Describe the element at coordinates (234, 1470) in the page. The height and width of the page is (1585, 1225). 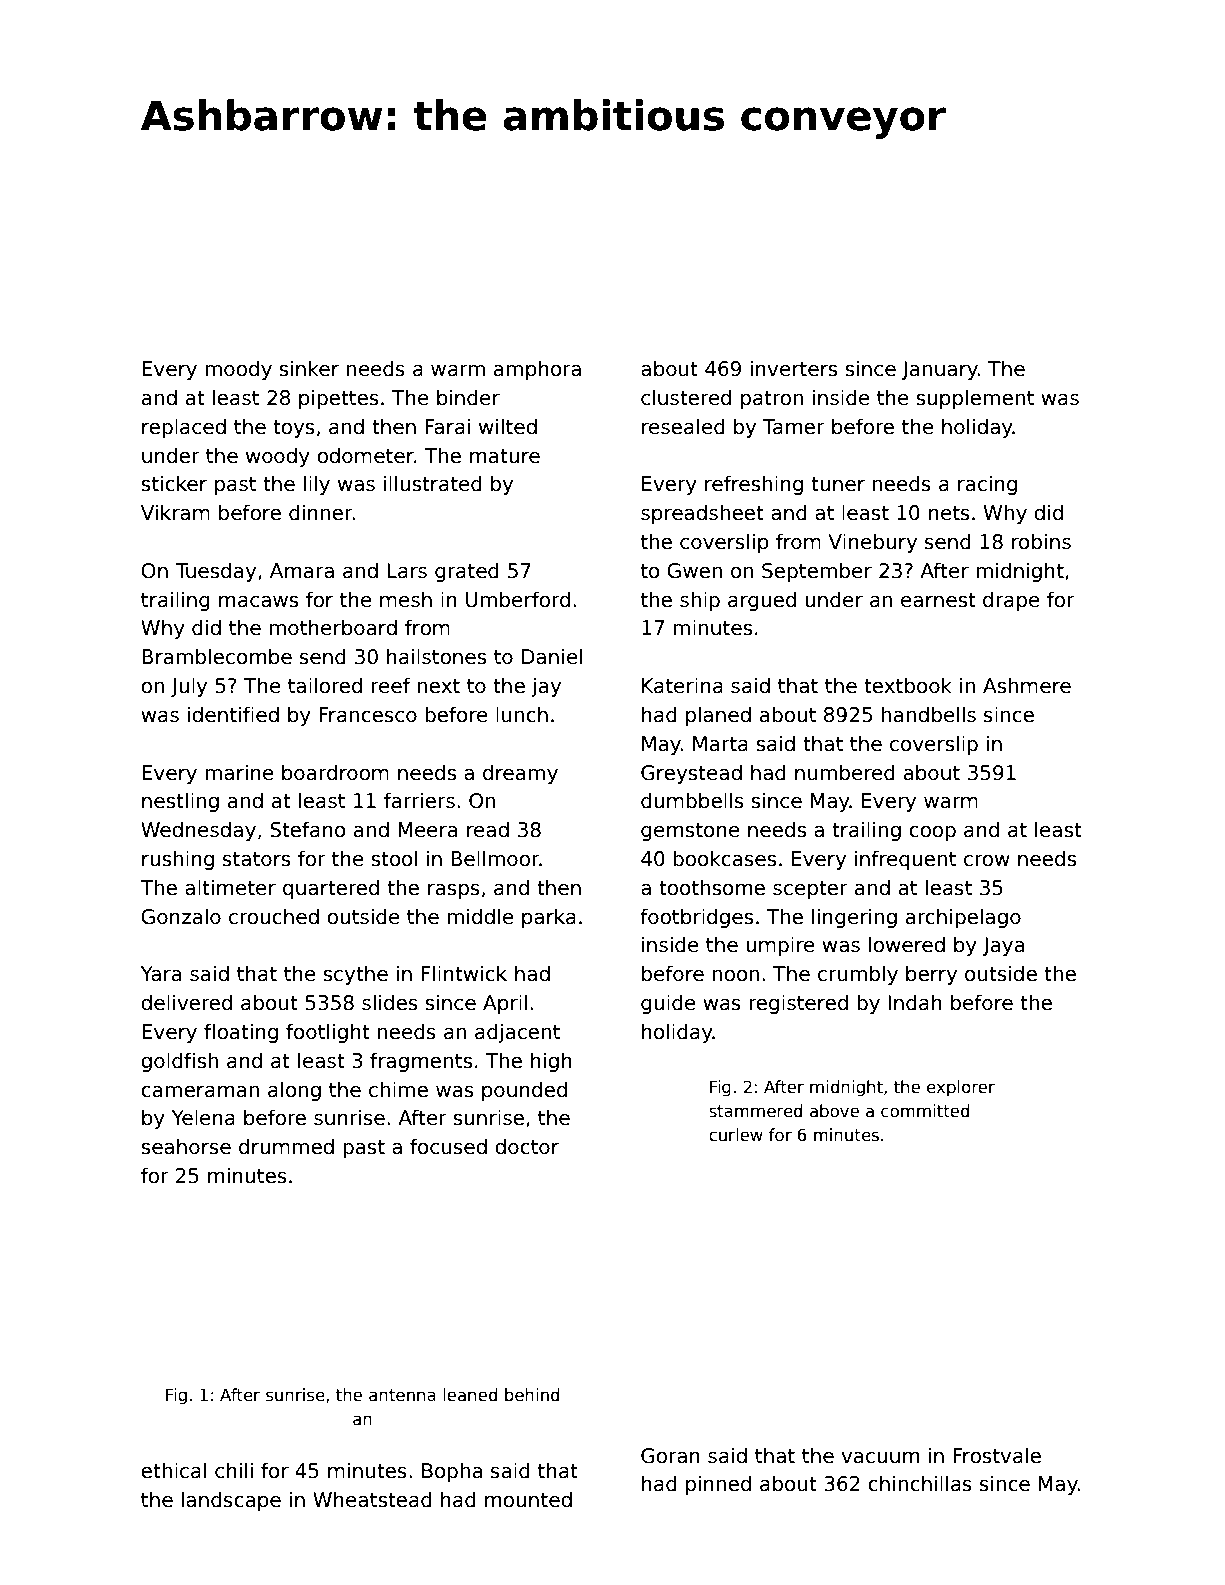
I see `chili` at that location.
